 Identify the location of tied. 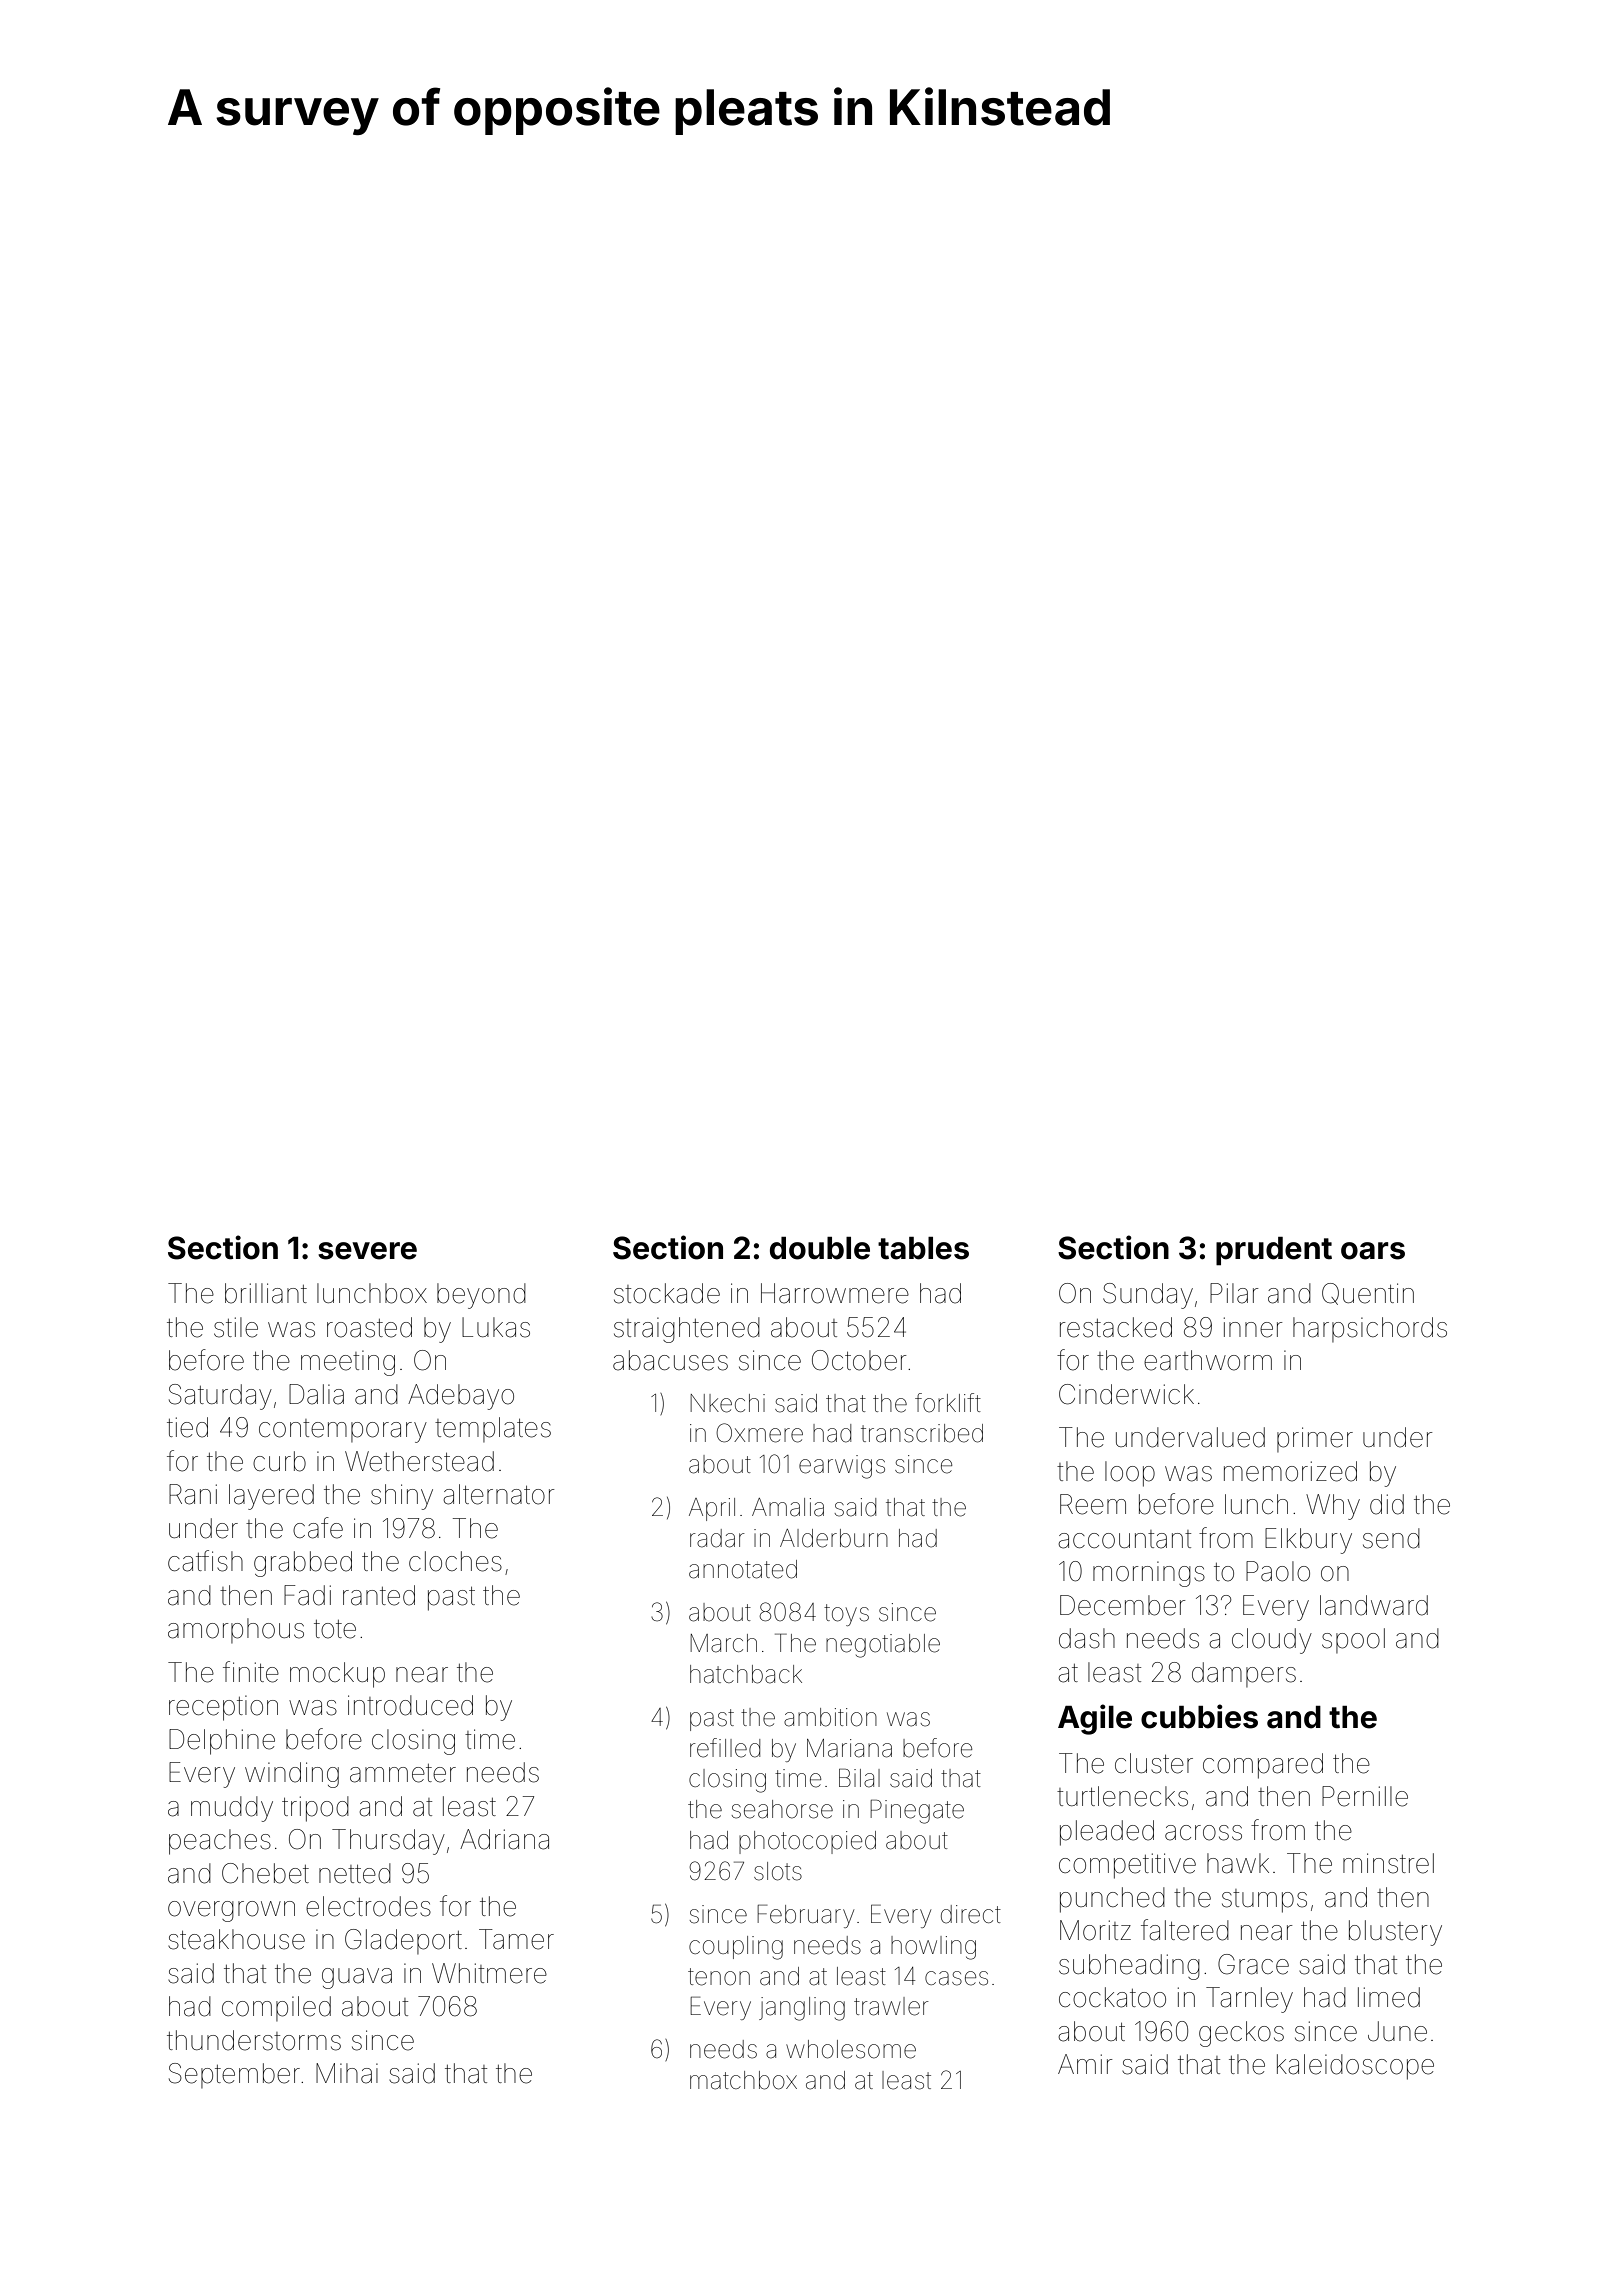
(187, 1427).
